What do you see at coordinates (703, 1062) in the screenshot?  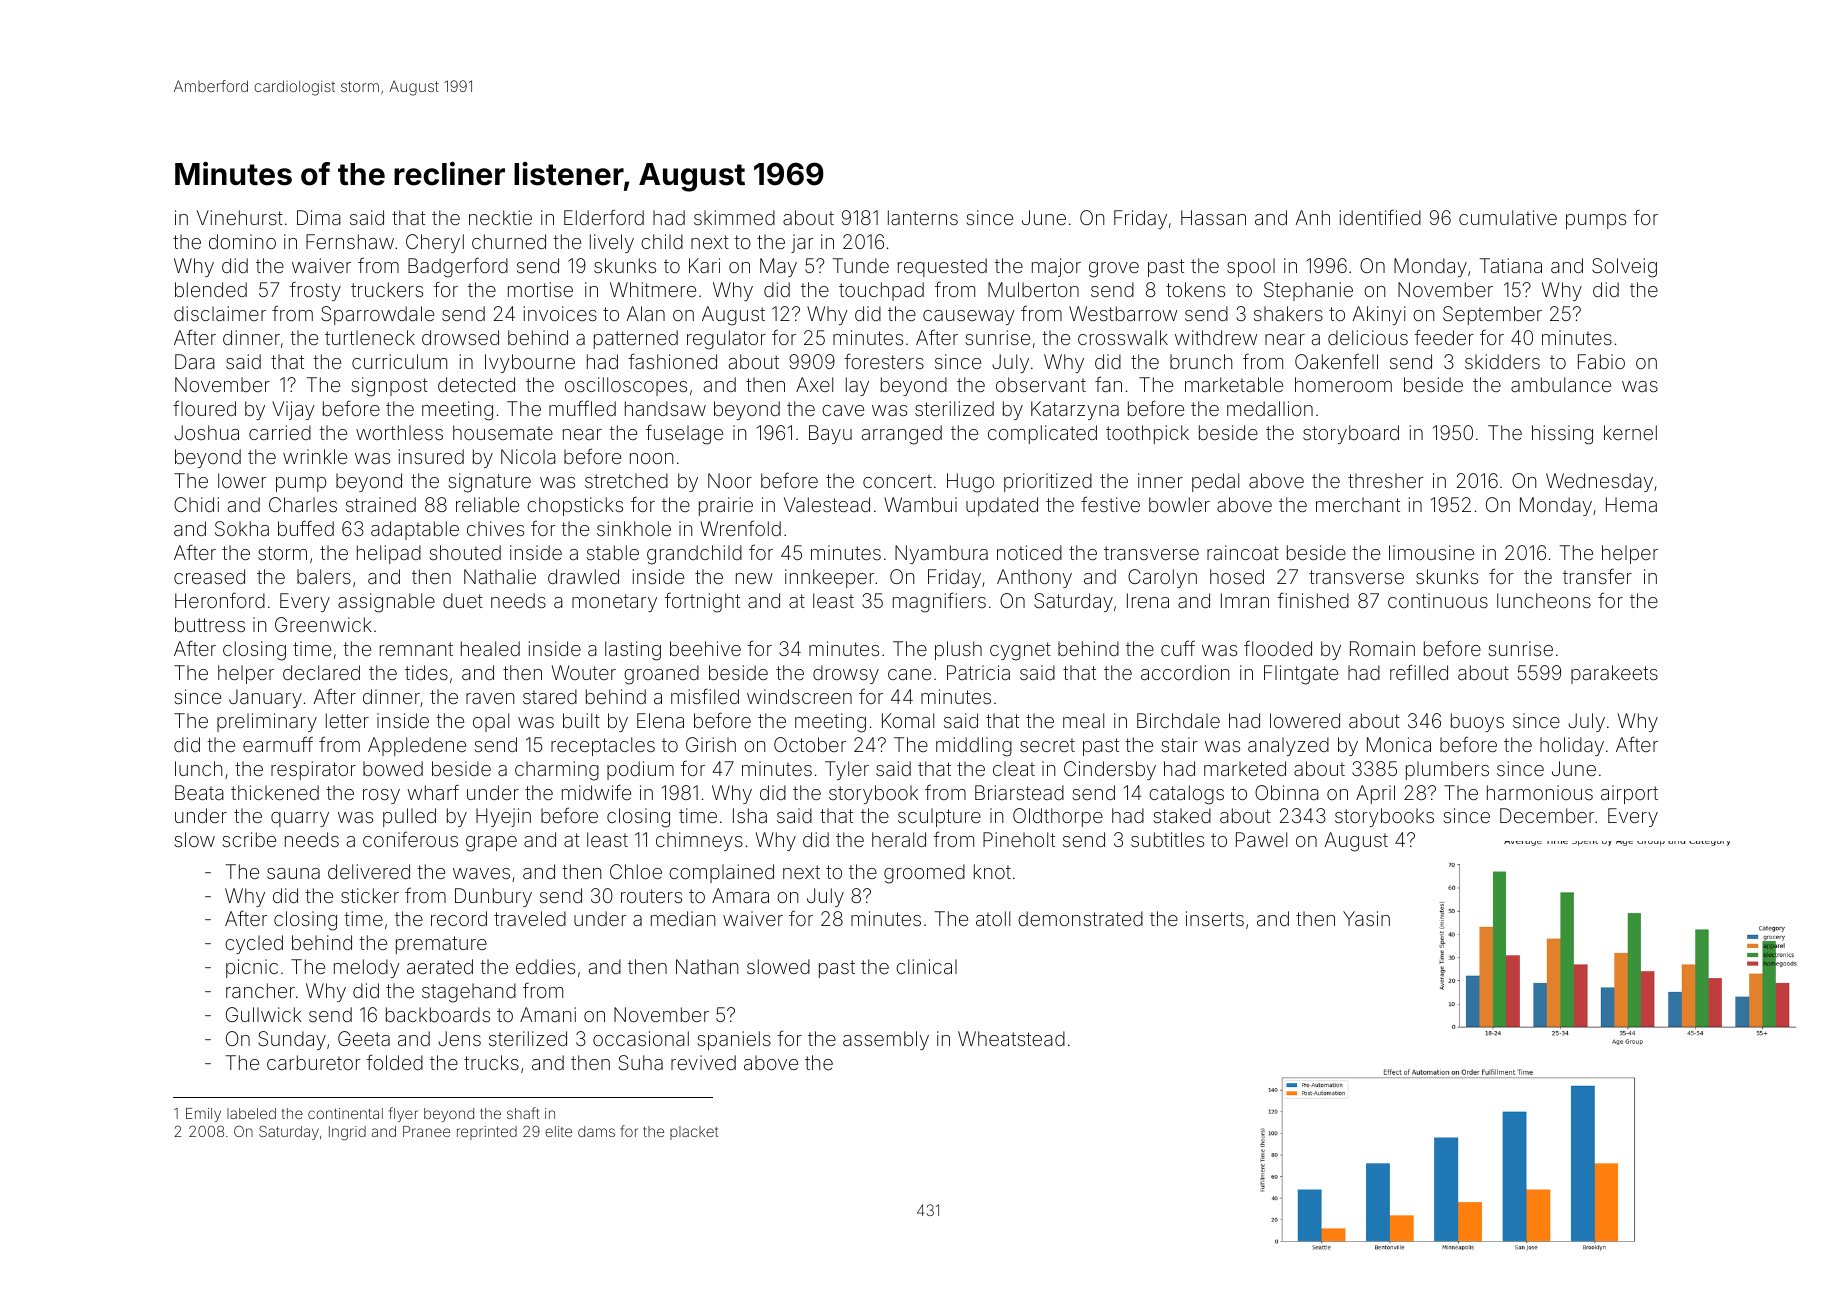 I see `revived` at bounding box center [703, 1062].
